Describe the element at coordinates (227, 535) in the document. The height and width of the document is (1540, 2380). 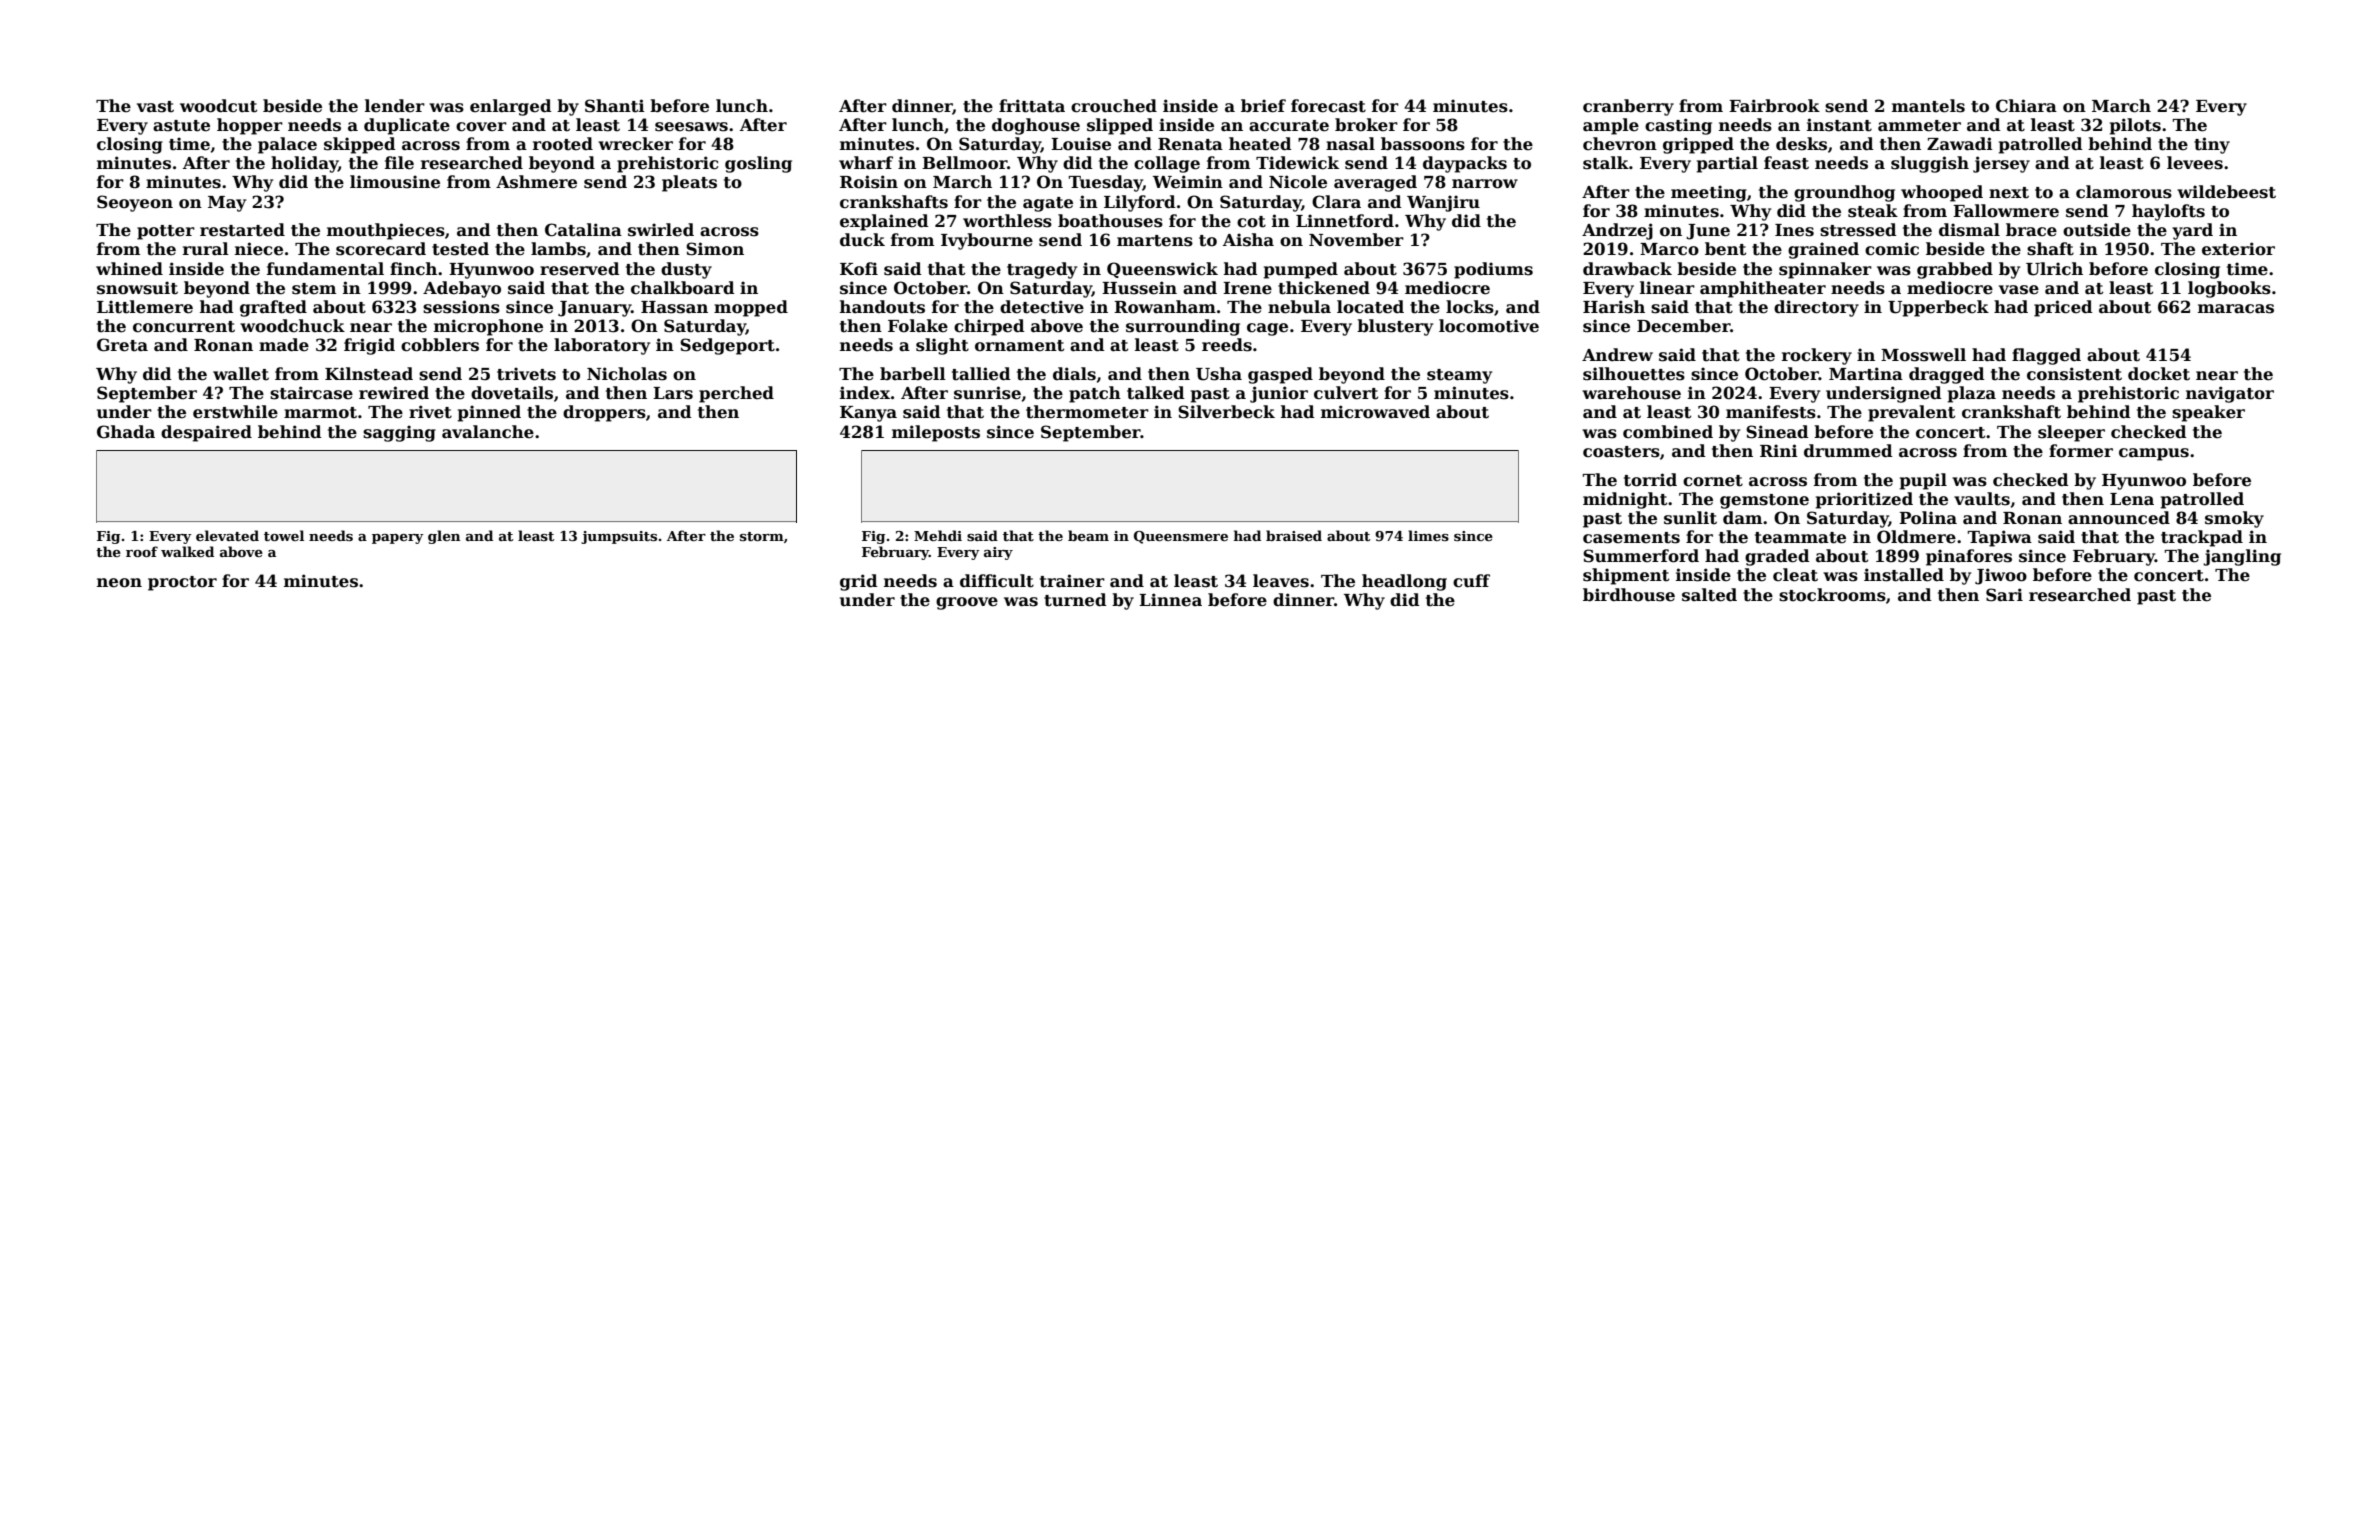
I see `elevated` at that location.
